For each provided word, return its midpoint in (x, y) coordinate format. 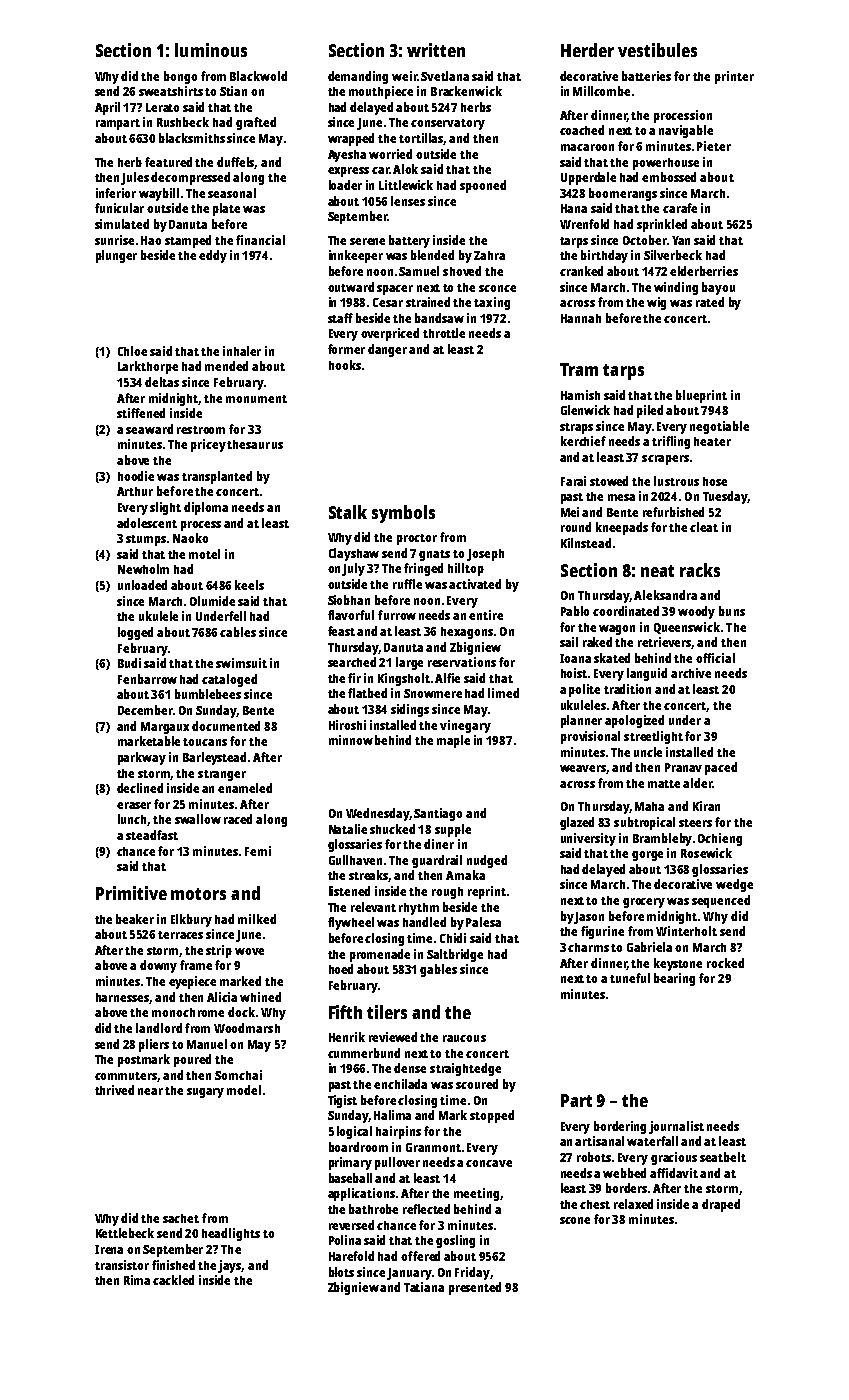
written (436, 50)
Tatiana (424, 1287)
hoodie (136, 476)
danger (387, 350)
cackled (173, 1280)
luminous (211, 50)
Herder (587, 50)
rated (710, 302)
